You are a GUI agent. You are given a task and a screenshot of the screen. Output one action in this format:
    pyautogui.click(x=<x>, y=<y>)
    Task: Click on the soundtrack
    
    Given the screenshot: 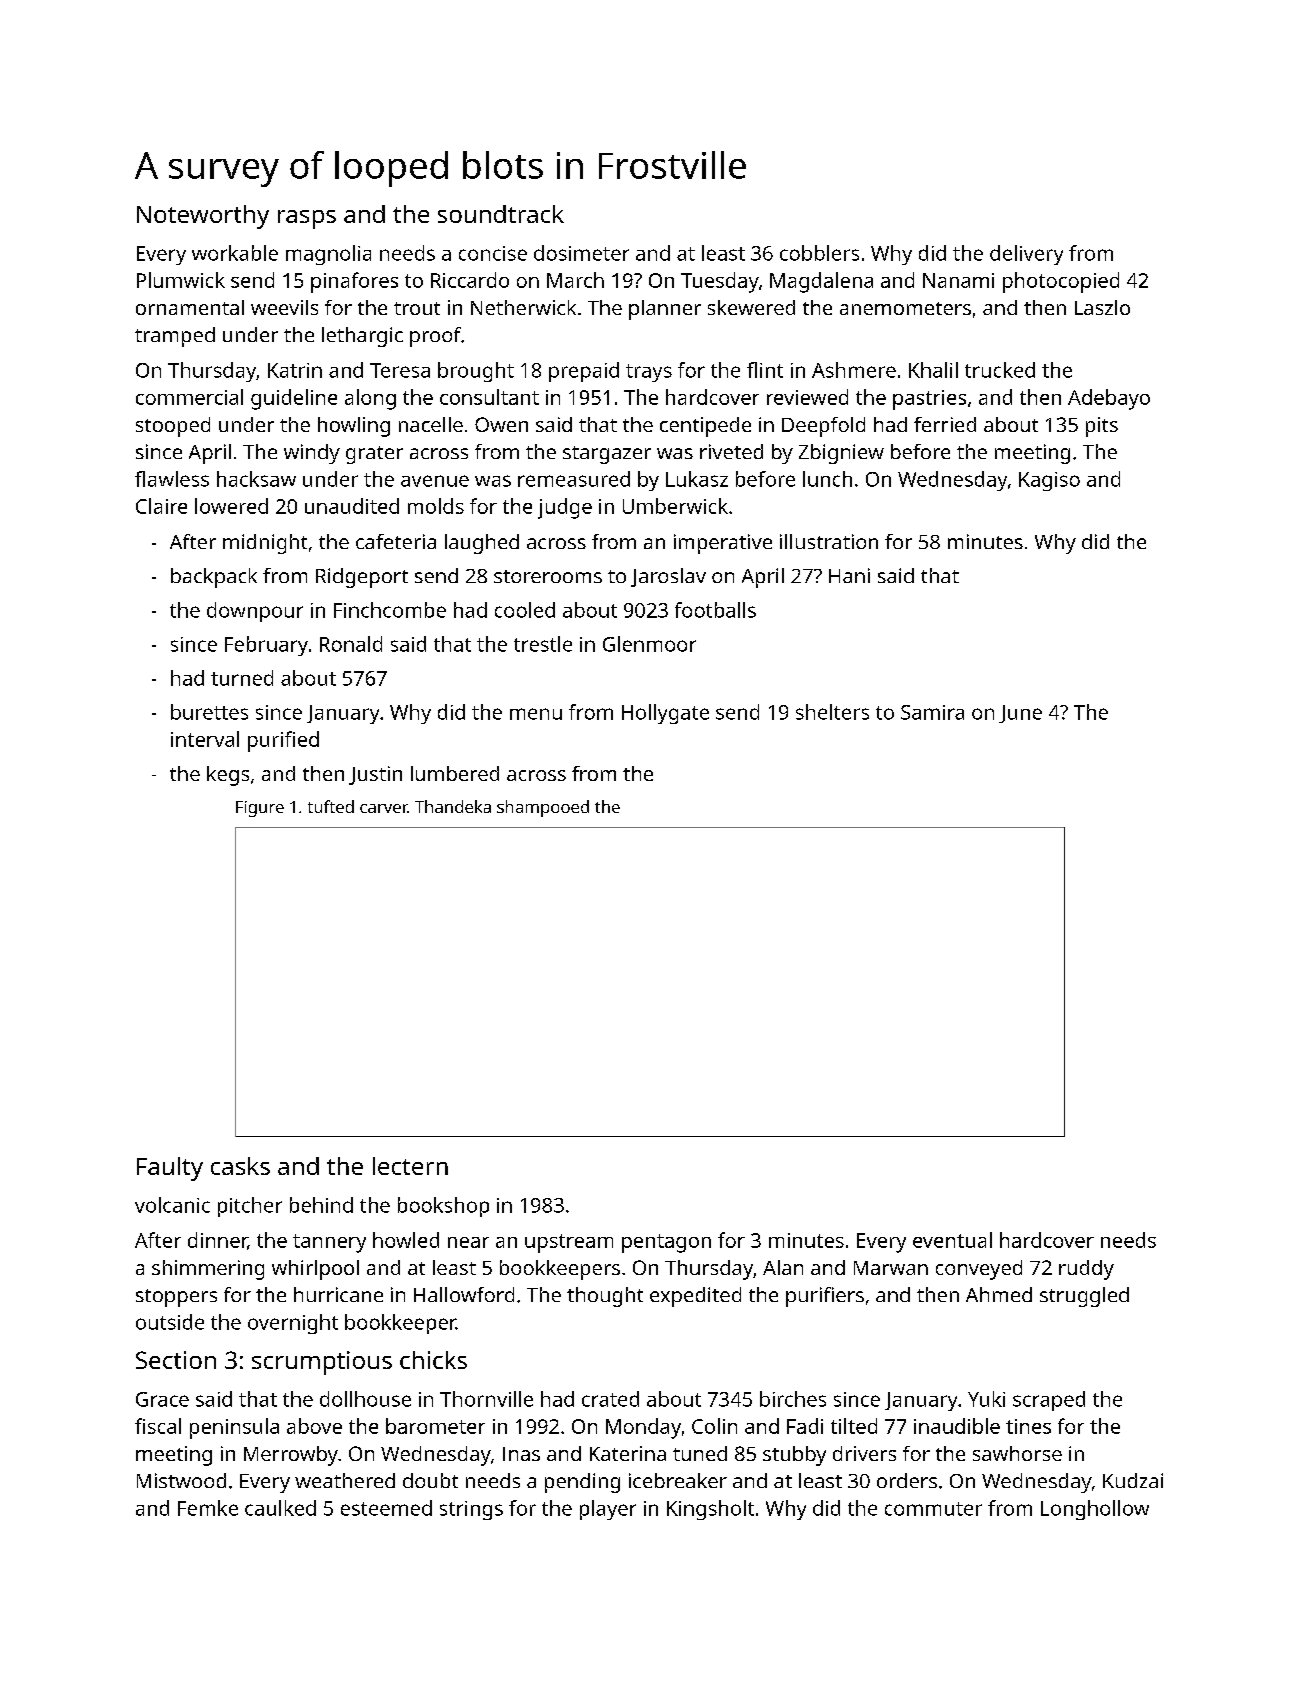 What is the action you would take?
    pyautogui.click(x=501, y=214)
